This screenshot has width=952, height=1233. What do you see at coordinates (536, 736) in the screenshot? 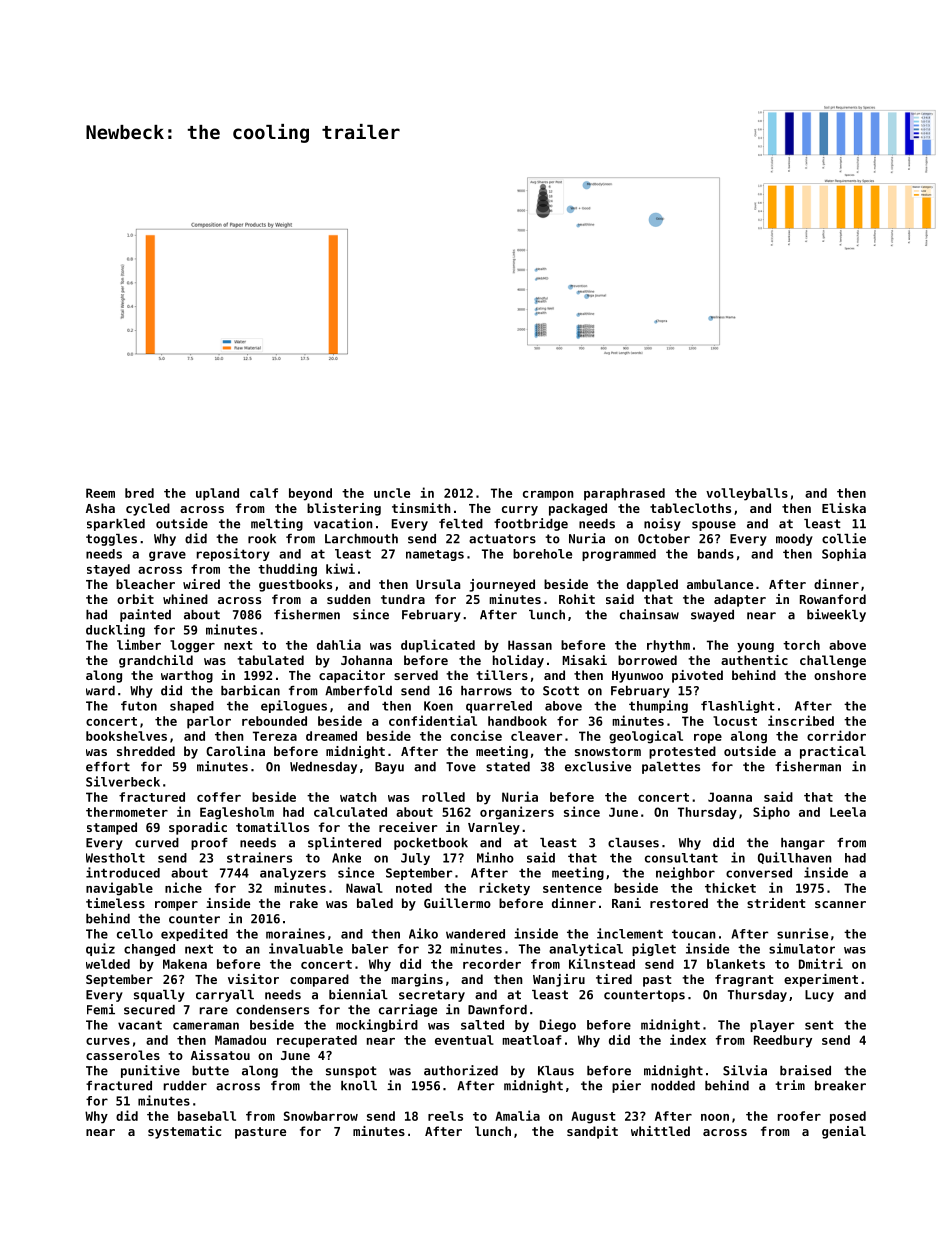
I see `cleaver` at bounding box center [536, 736].
